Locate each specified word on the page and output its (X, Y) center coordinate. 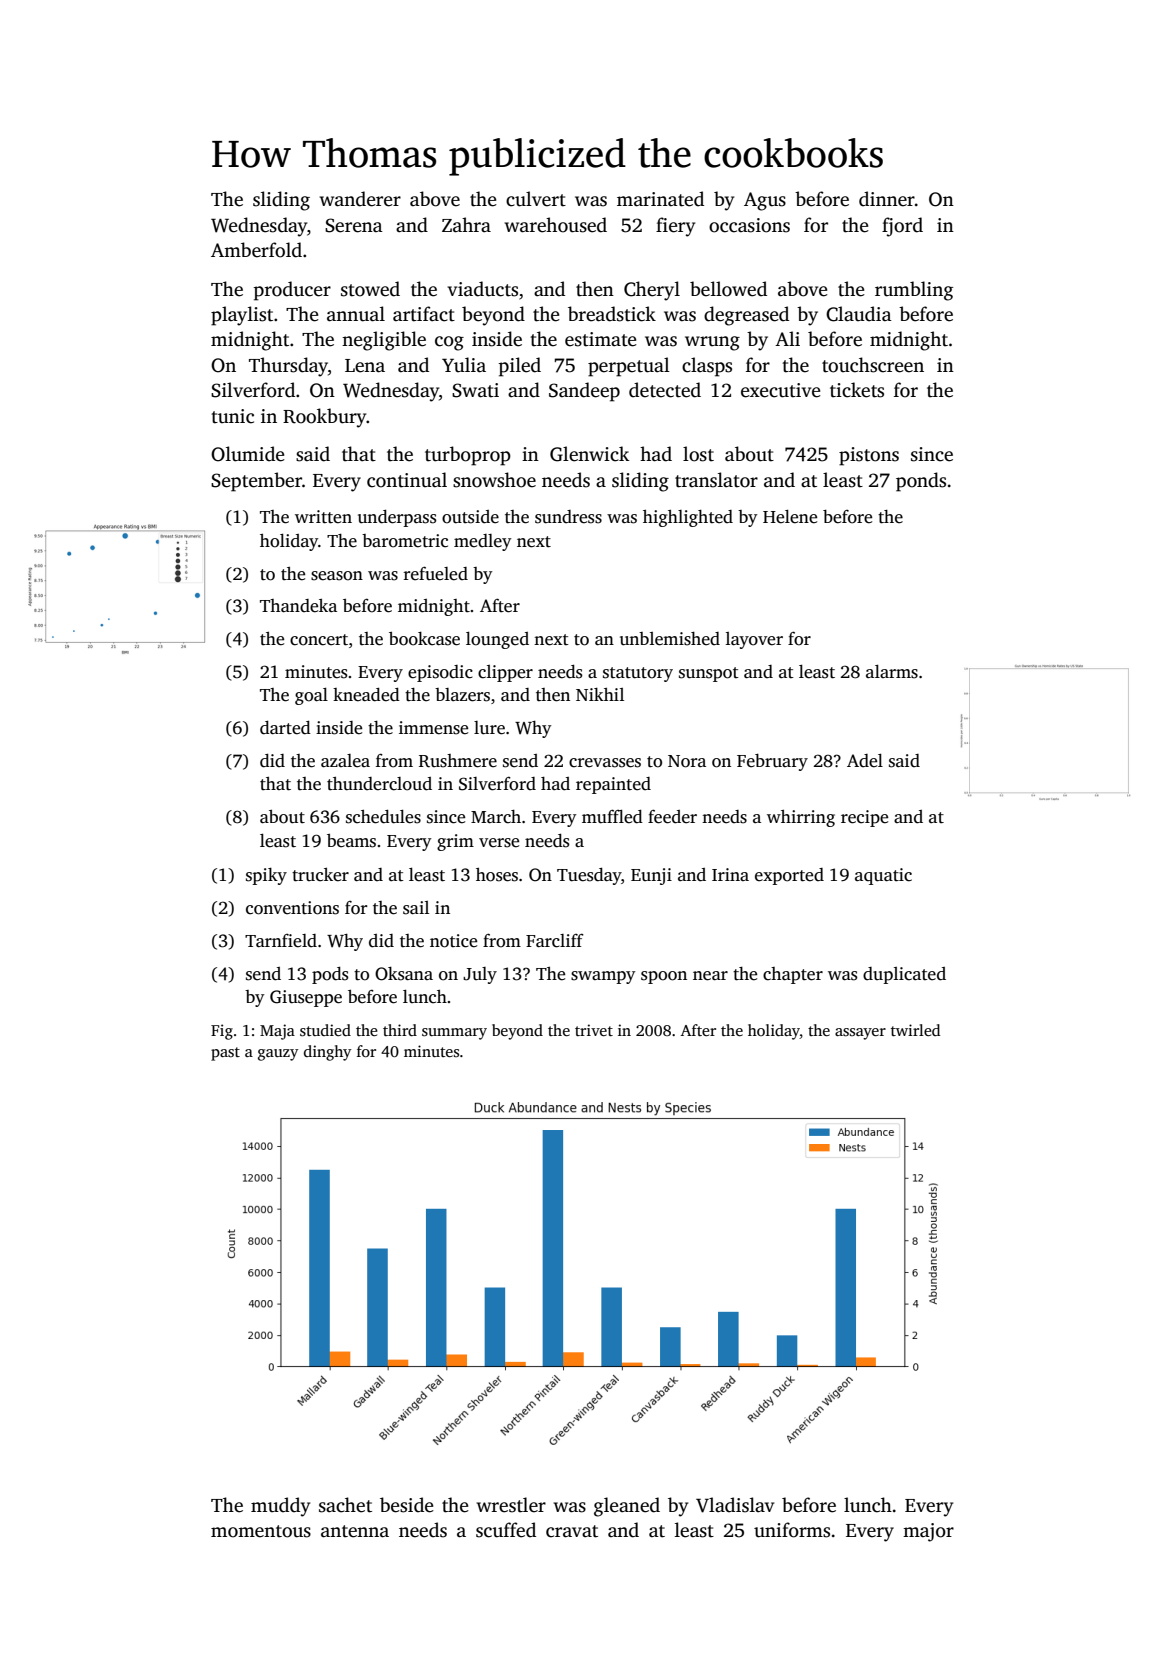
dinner (887, 199)
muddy (280, 1507)
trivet (594, 1030)
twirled (915, 1030)
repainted (613, 785)
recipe (864, 818)
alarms (892, 672)
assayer (860, 1034)
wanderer (360, 199)
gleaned (627, 1507)
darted (285, 728)
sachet (345, 1505)
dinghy (327, 1053)
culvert (536, 199)
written (323, 517)
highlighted (688, 518)
